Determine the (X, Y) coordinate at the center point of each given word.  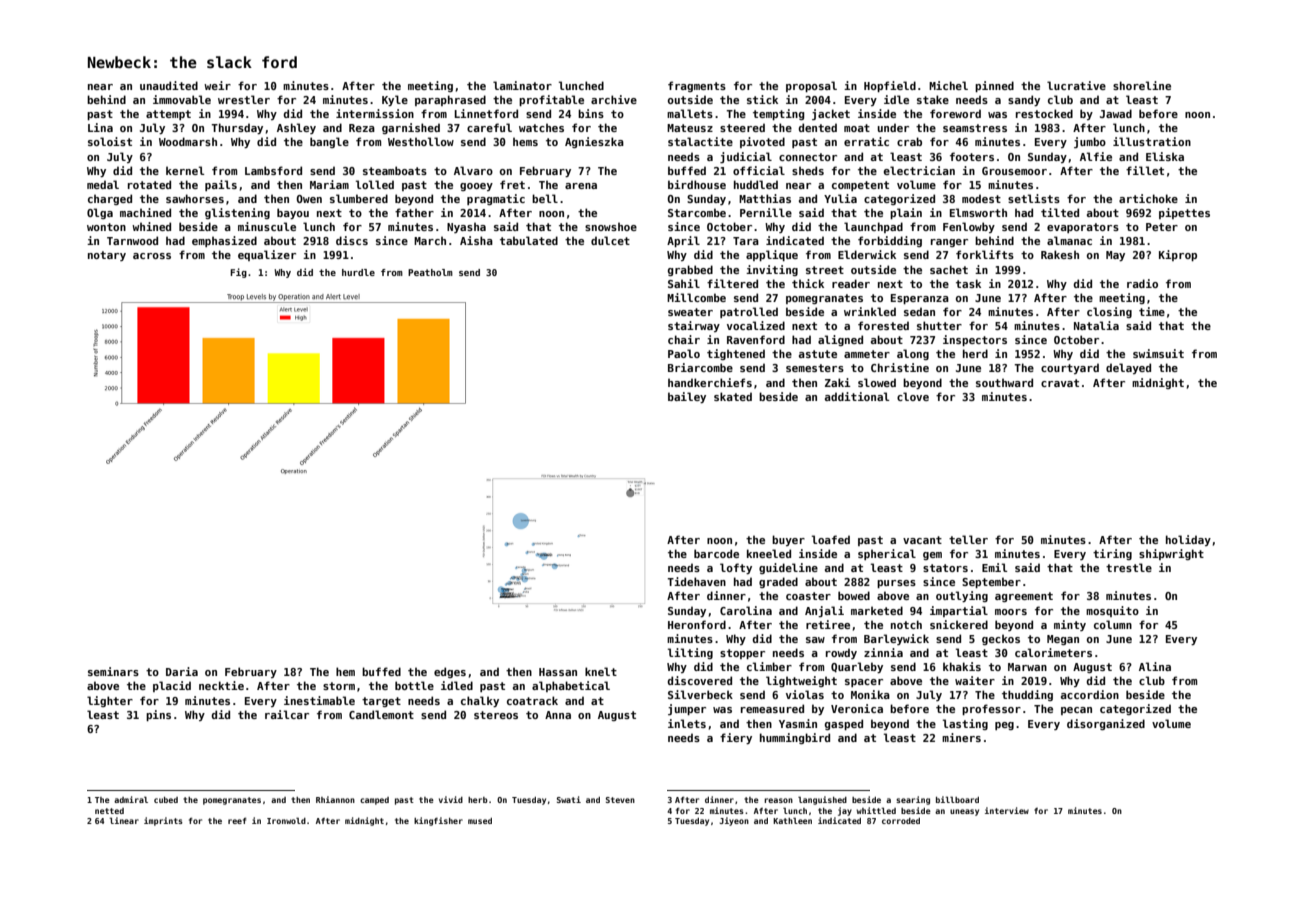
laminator (522, 85)
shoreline (1142, 85)
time (1152, 311)
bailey (687, 397)
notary (107, 256)
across (152, 256)
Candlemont (381, 714)
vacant (922, 540)
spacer (864, 683)
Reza (362, 128)
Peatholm (430, 272)
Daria (182, 671)
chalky (480, 701)
